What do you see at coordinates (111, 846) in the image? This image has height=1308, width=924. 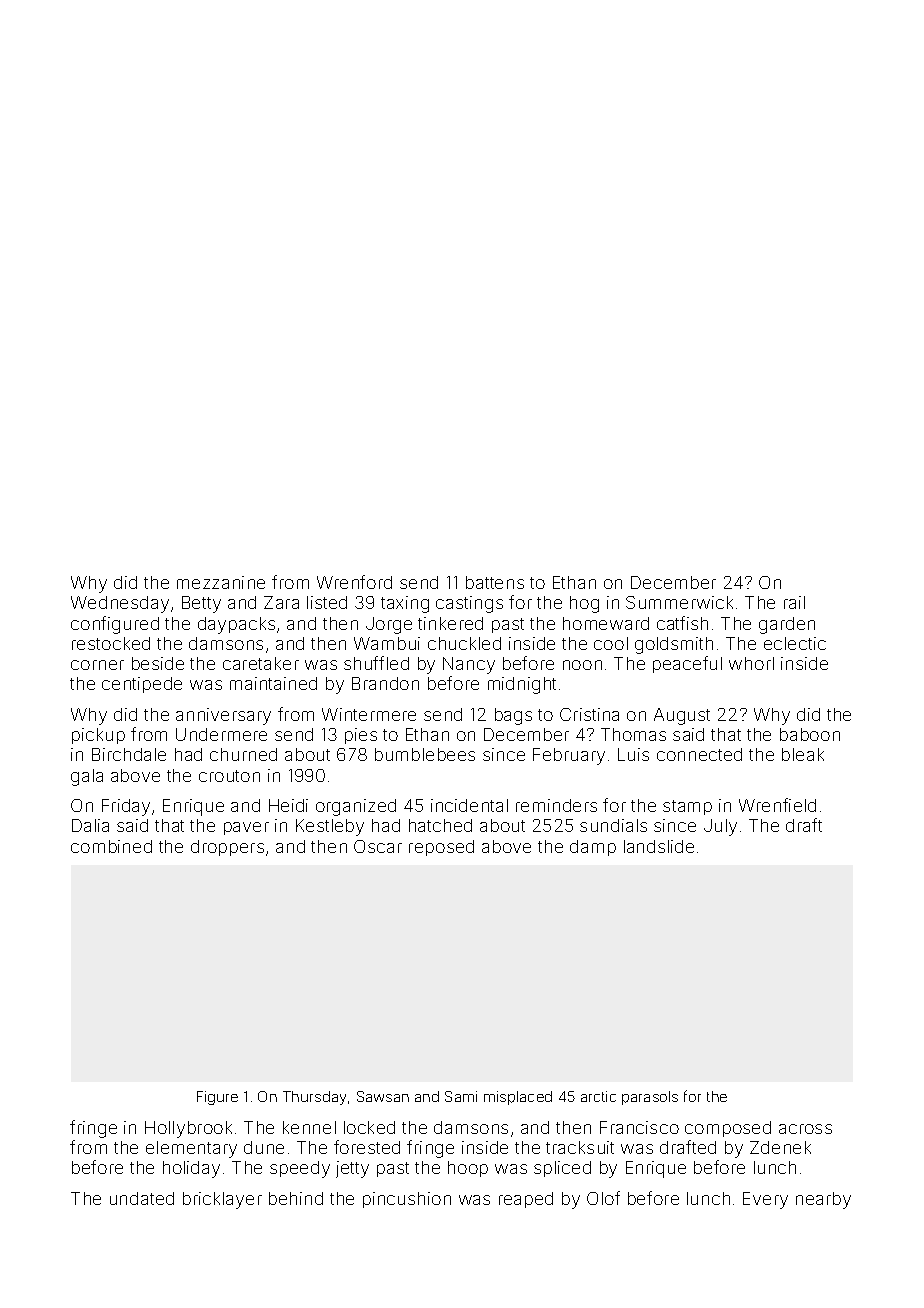 I see `combined` at bounding box center [111, 846].
